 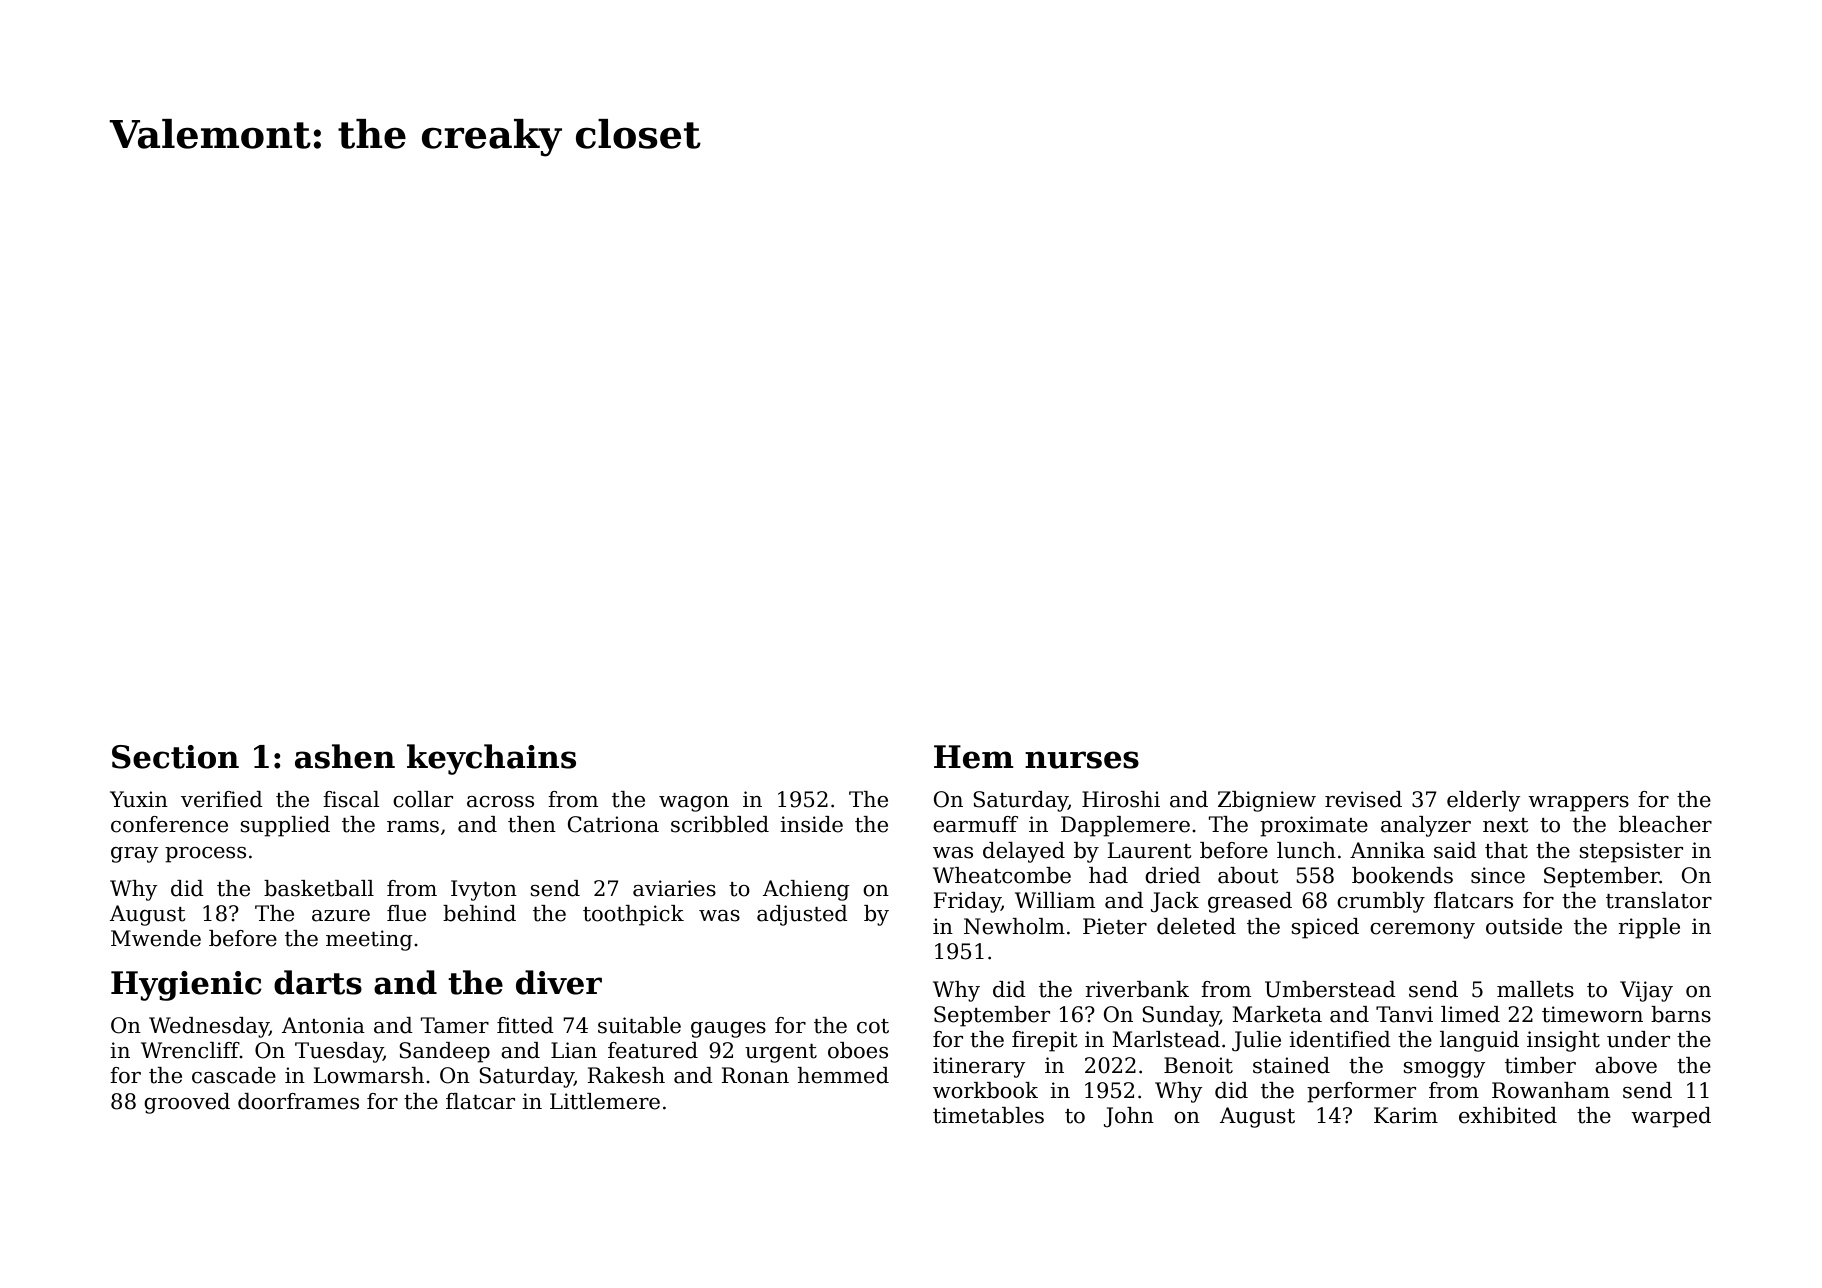 I want to click on wagon, so click(x=694, y=804).
